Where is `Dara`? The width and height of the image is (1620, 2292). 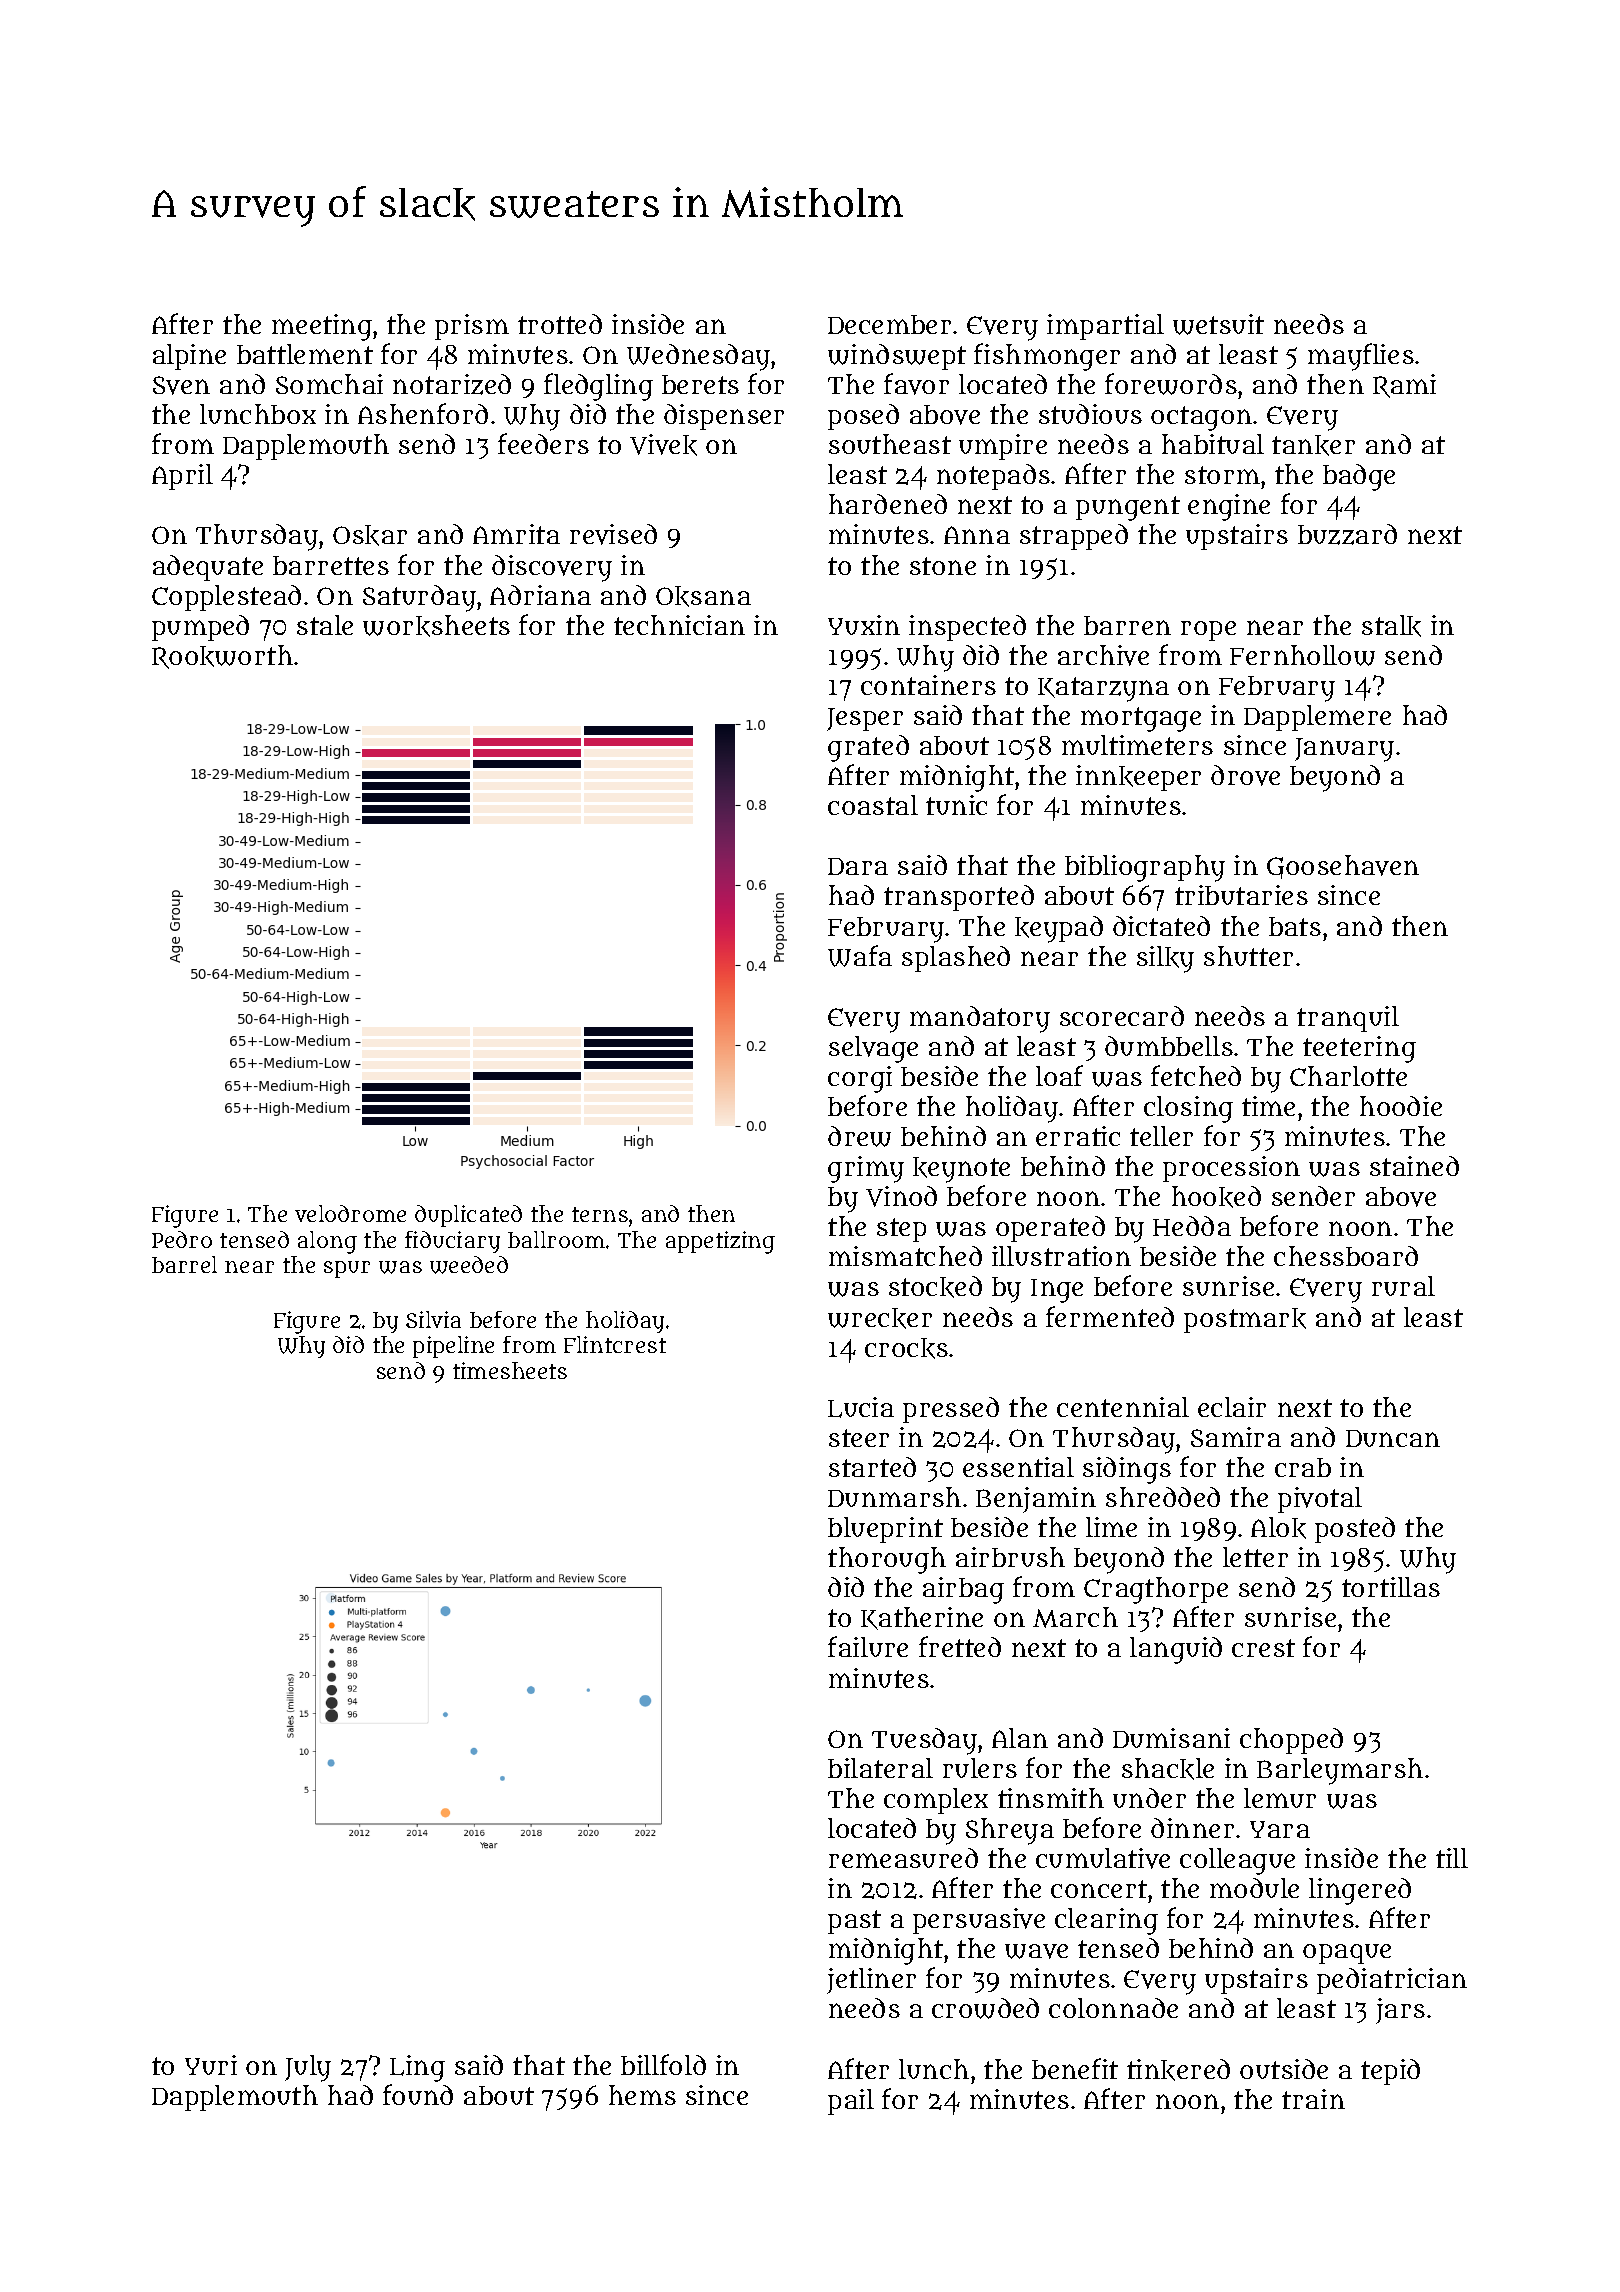 Dara is located at coordinates (858, 866).
